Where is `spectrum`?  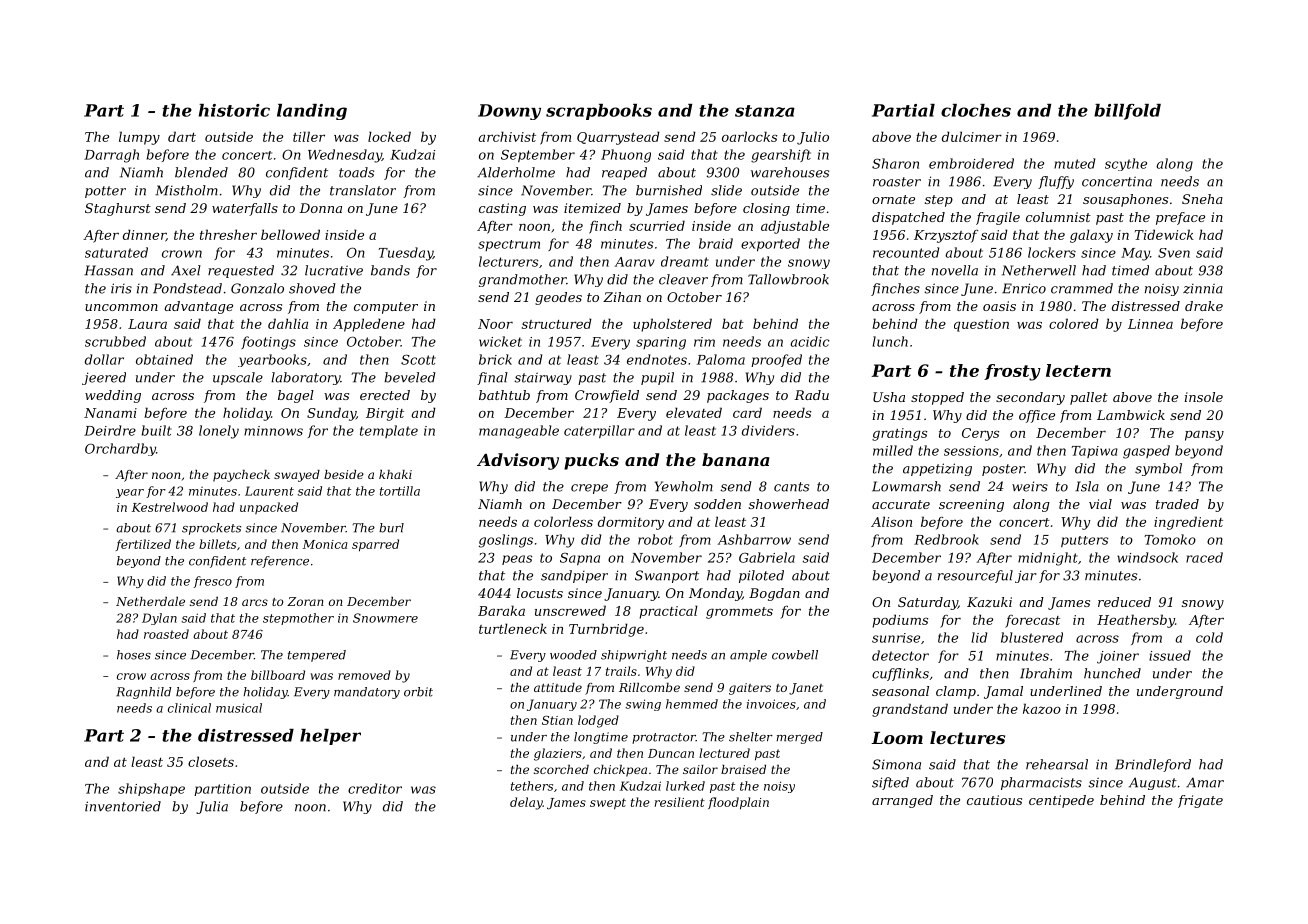 spectrum is located at coordinates (509, 245).
